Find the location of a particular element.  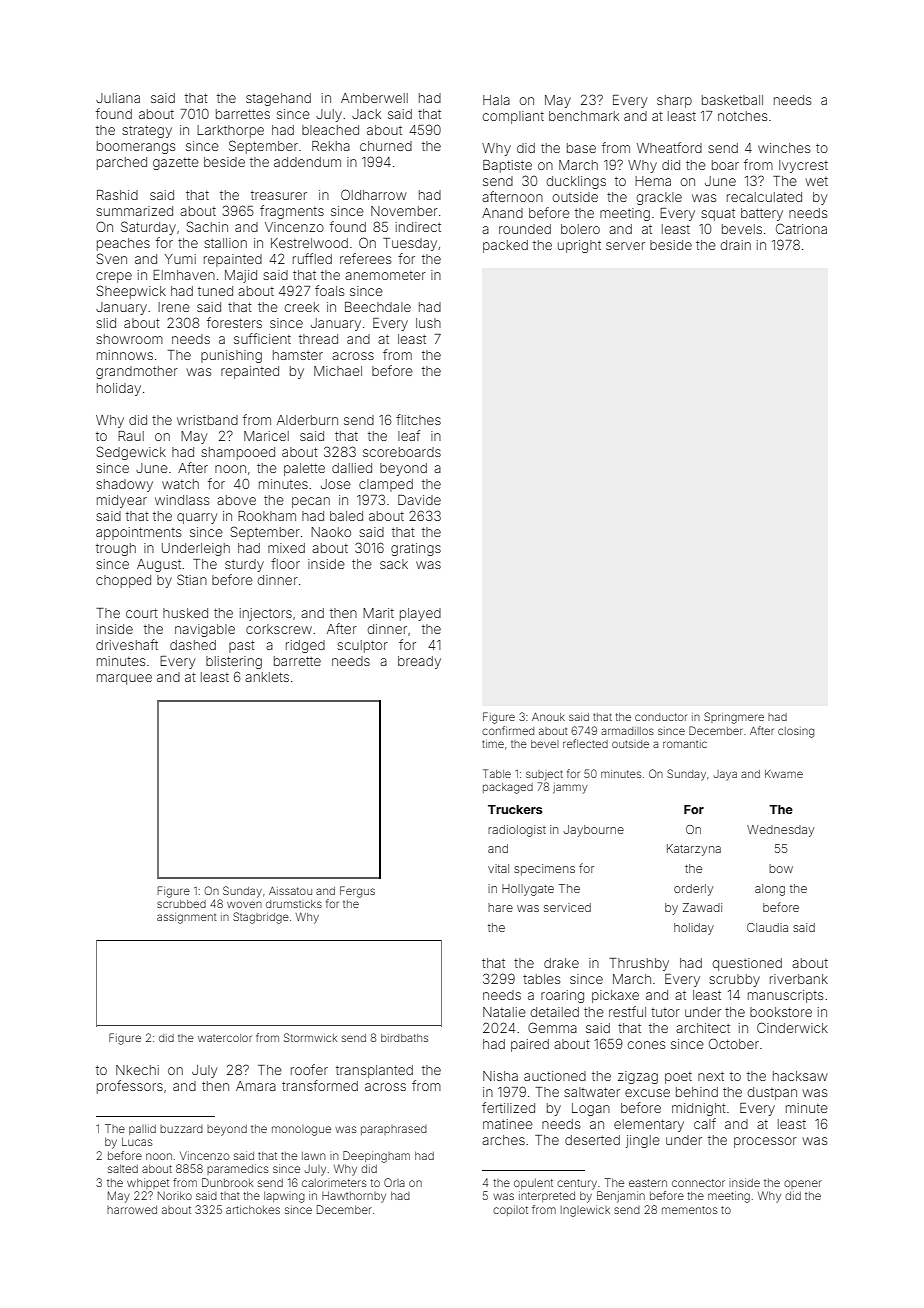

harrowed is located at coordinates (132, 1209).
